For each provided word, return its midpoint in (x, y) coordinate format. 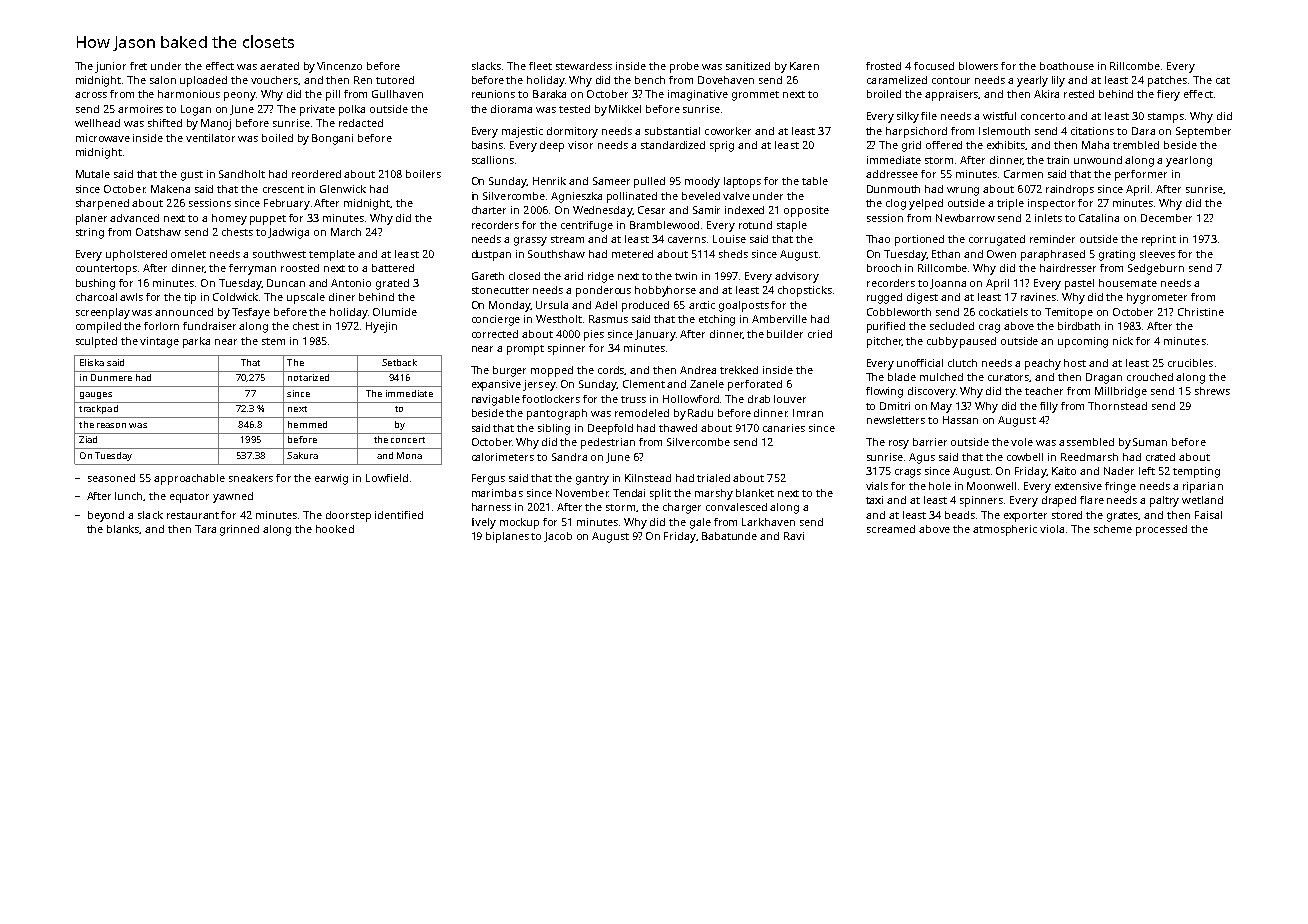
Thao (878, 239)
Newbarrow (965, 218)
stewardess (584, 66)
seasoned (111, 478)
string (90, 233)
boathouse (1067, 66)
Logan (196, 110)
